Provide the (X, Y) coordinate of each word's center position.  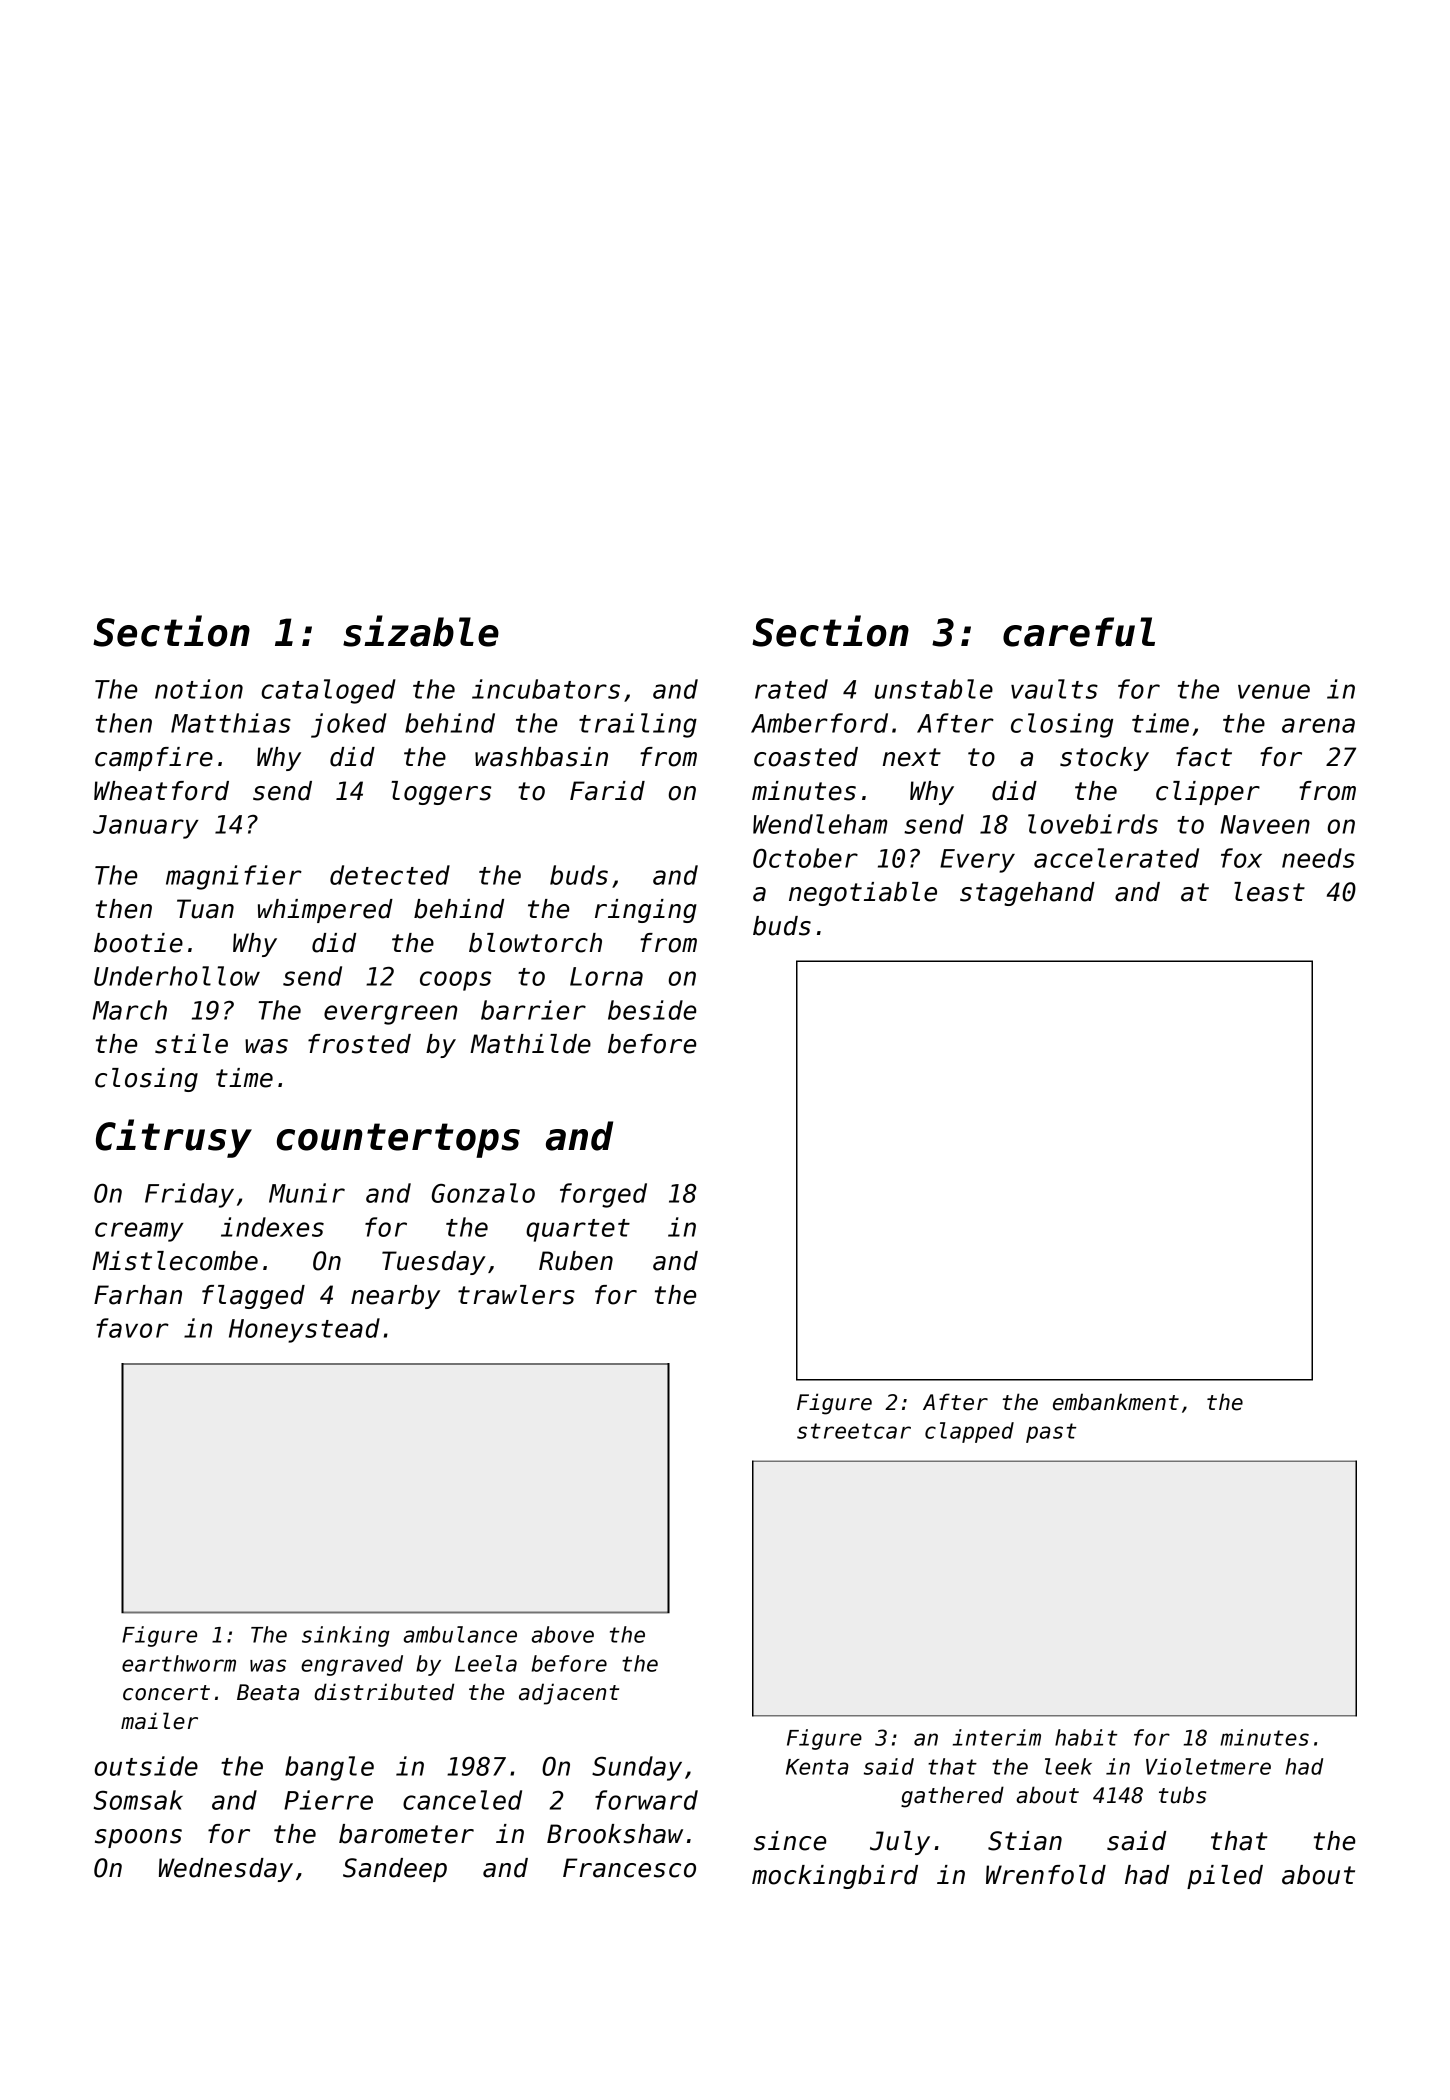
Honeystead (304, 1330)
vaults (1054, 689)
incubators (546, 689)
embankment (1116, 1402)
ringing (646, 911)
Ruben (576, 1261)
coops (455, 981)
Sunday (637, 1768)
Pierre (328, 1800)
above (562, 1634)
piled (1225, 1877)
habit (1086, 1737)
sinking (346, 1636)
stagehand (1027, 894)
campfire (154, 759)
